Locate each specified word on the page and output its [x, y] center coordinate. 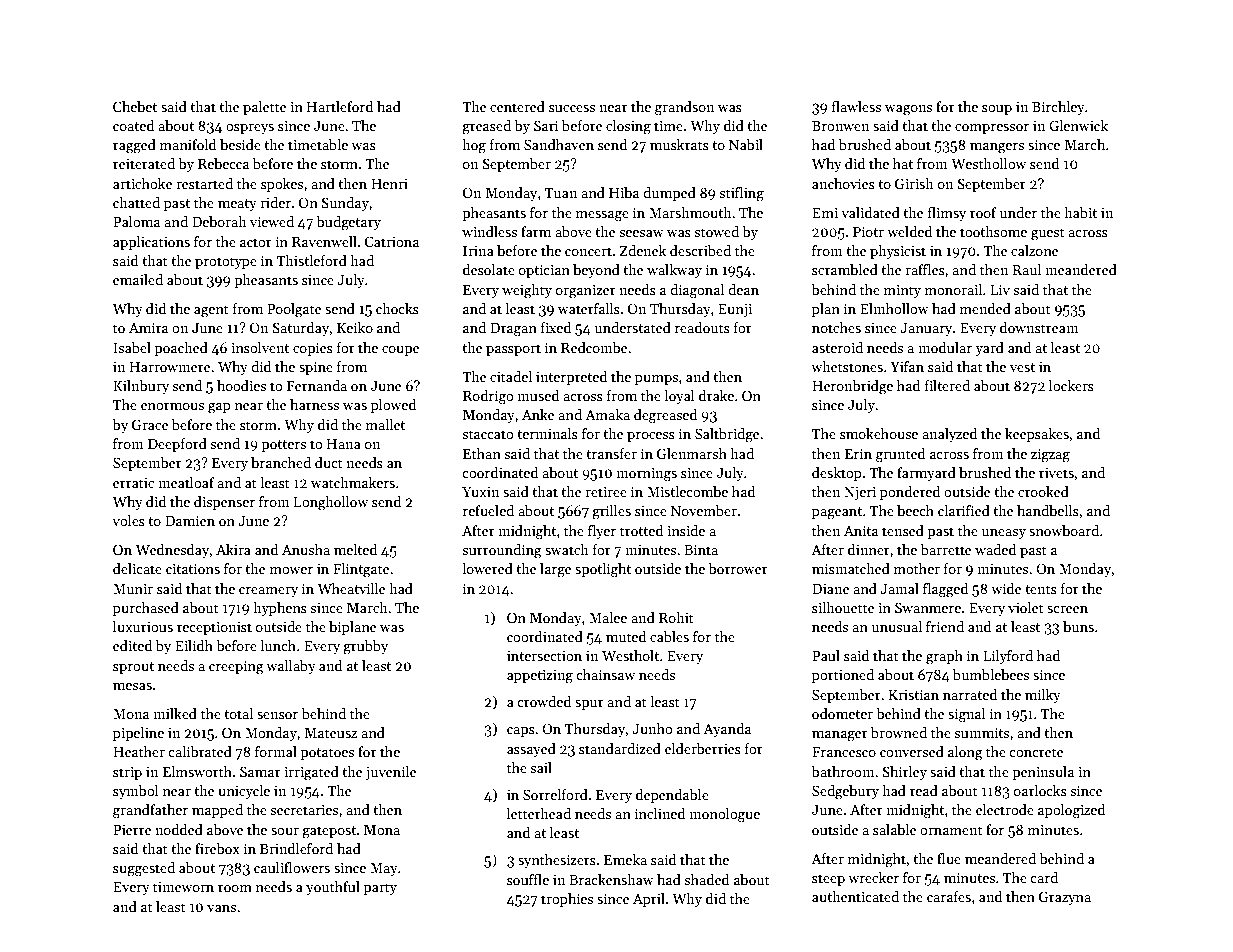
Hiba [624, 192]
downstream [1039, 327]
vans [221, 908]
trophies [567, 900]
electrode [1005, 809]
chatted [136, 202]
